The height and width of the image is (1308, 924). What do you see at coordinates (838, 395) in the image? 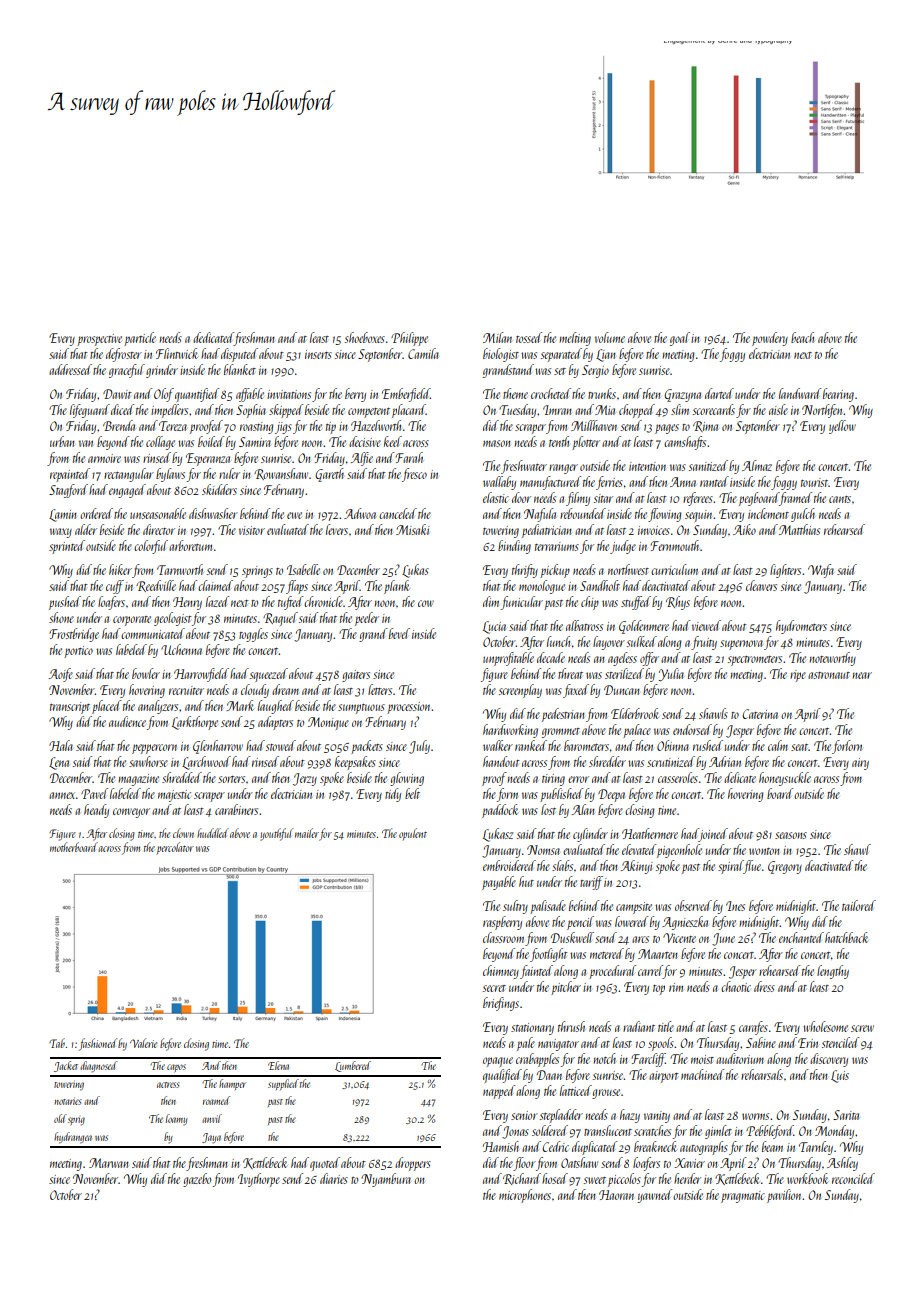
I see `bearing` at bounding box center [838, 395].
